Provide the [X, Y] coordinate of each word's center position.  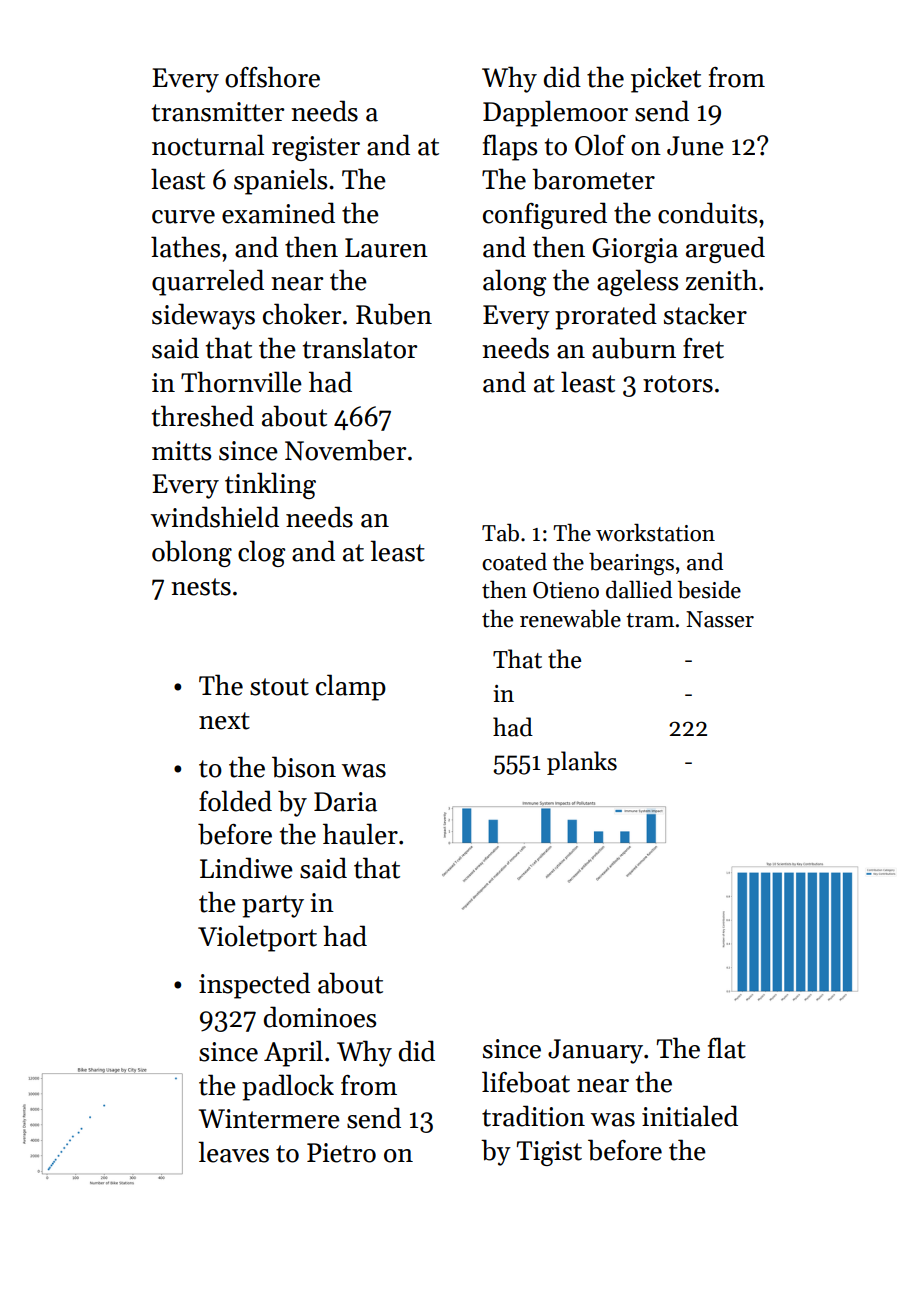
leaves [233, 1152]
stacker [705, 314]
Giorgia [635, 250]
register [316, 148]
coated [514, 562]
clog [261, 553]
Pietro [341, 1153]
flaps [510, 147]
